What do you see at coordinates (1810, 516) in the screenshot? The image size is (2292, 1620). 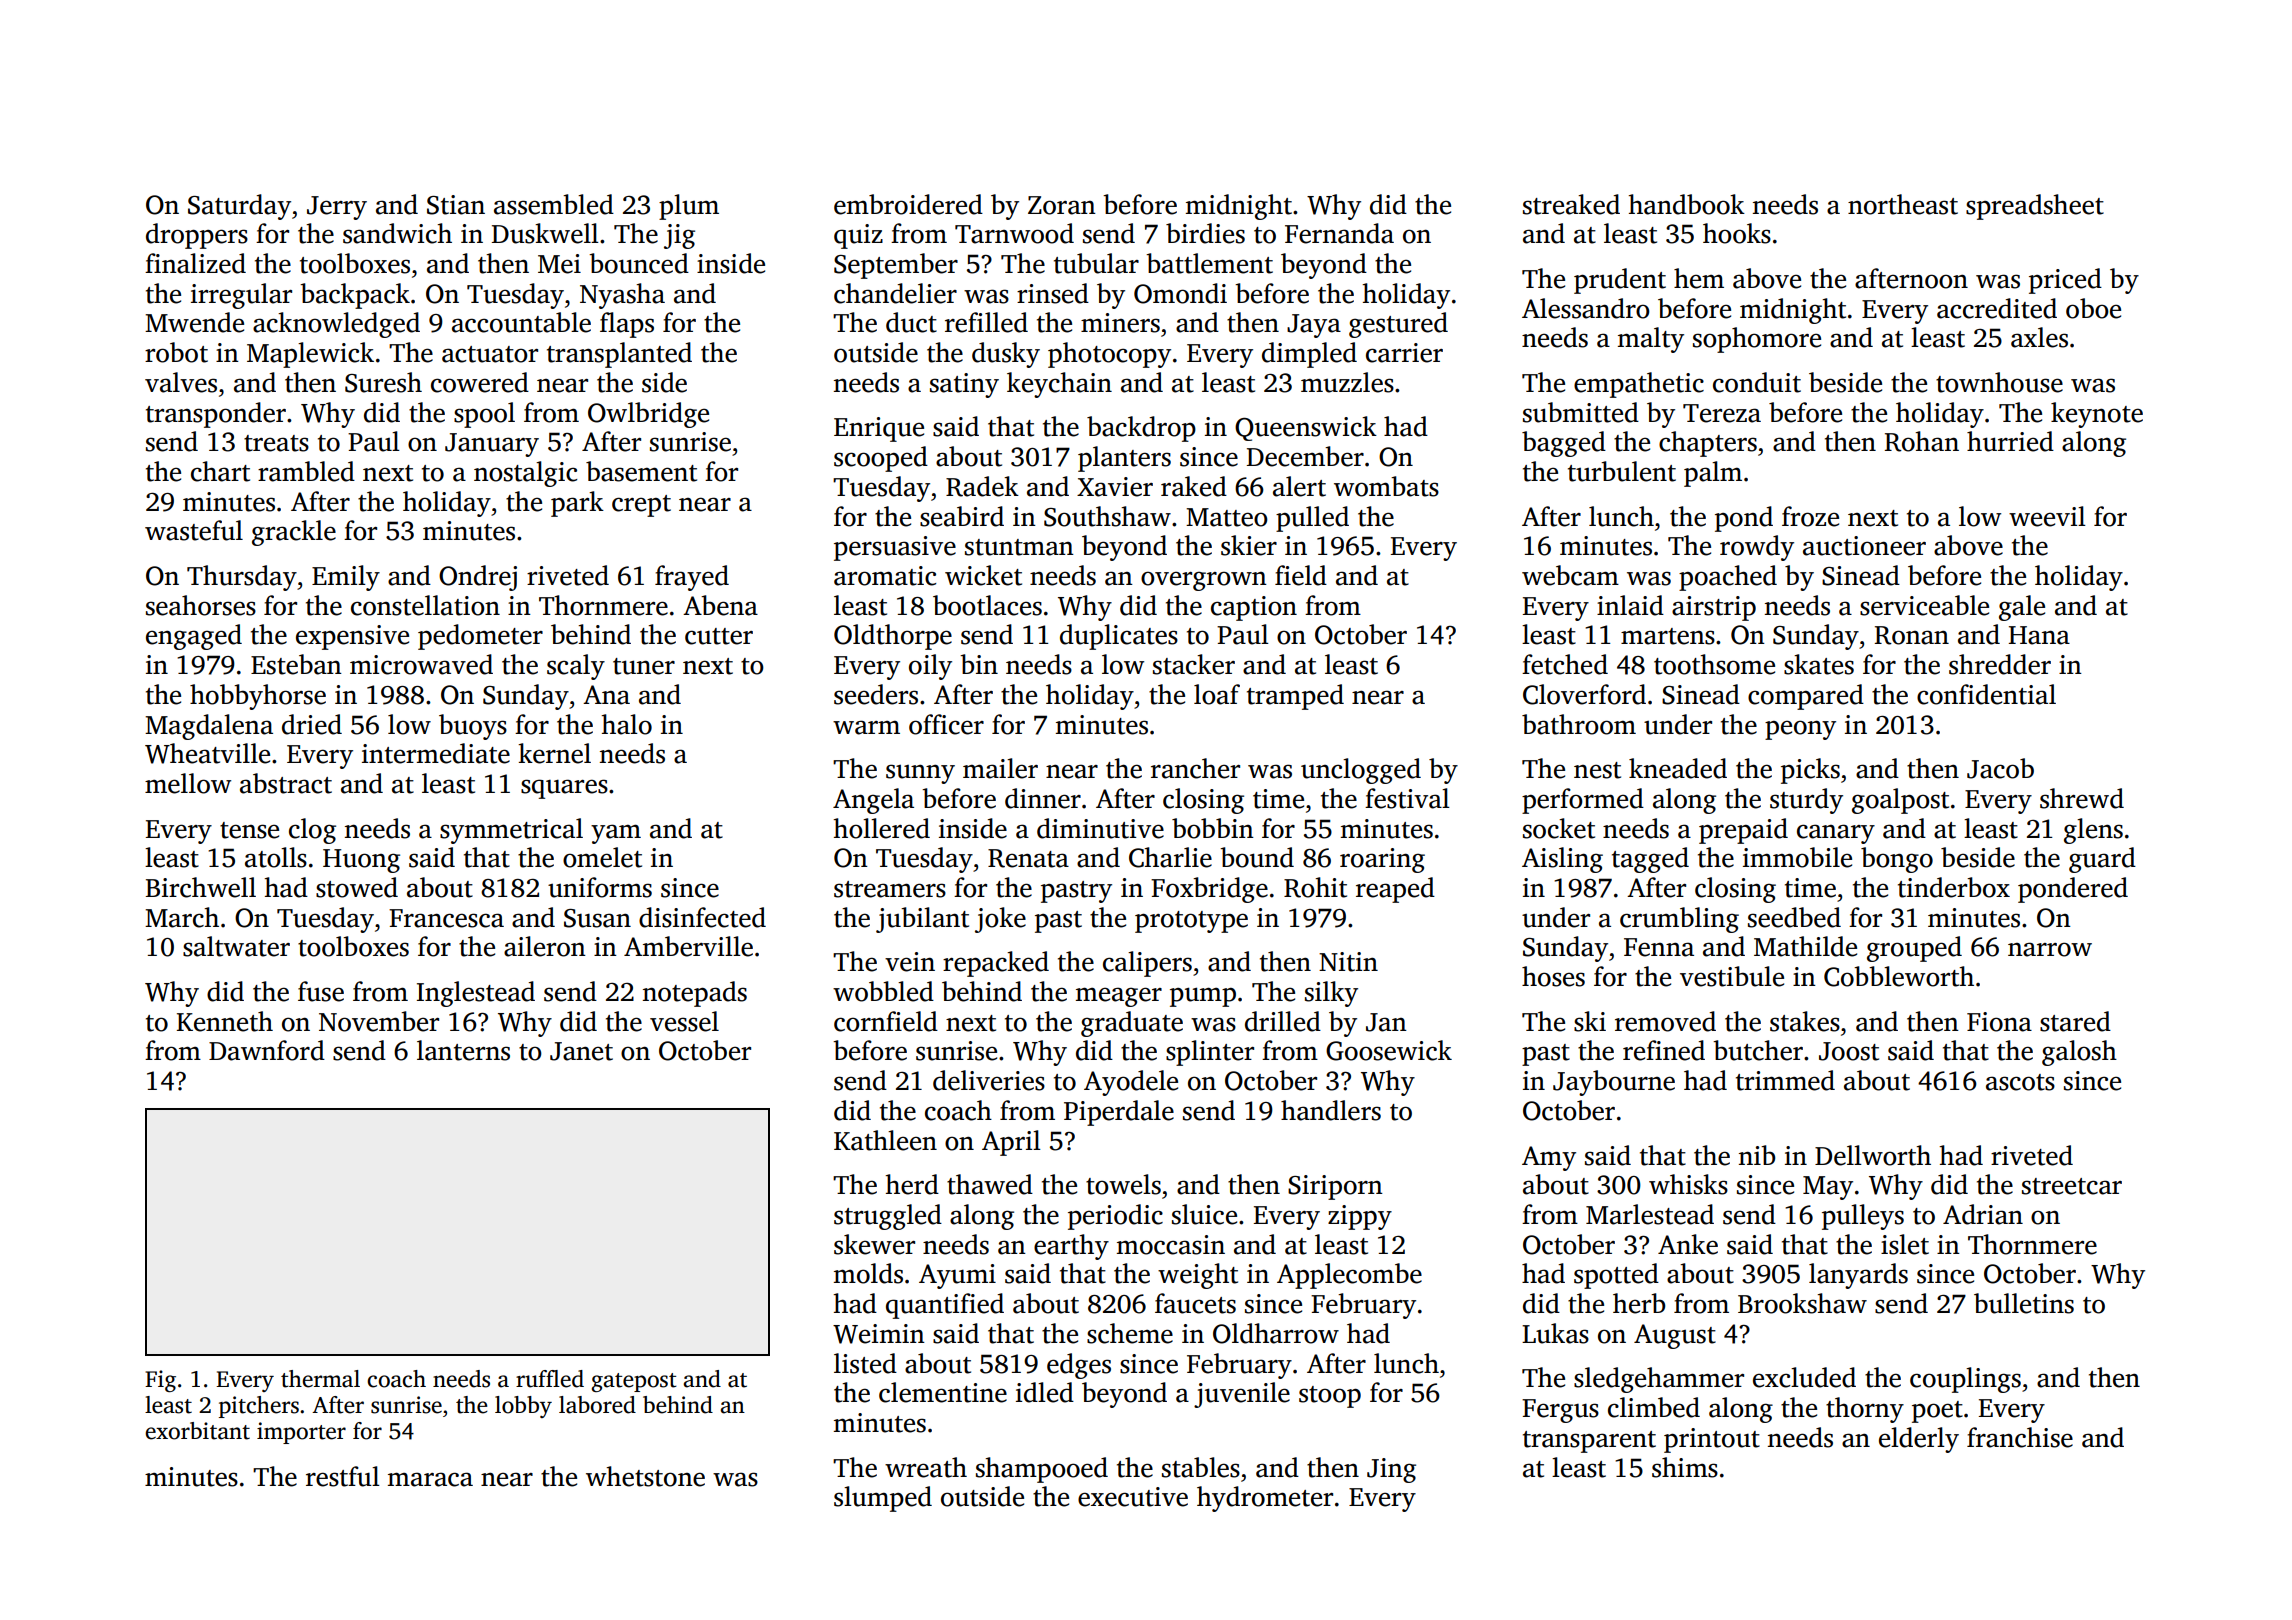 I see `froze` at bounding box center [1810, 516].
